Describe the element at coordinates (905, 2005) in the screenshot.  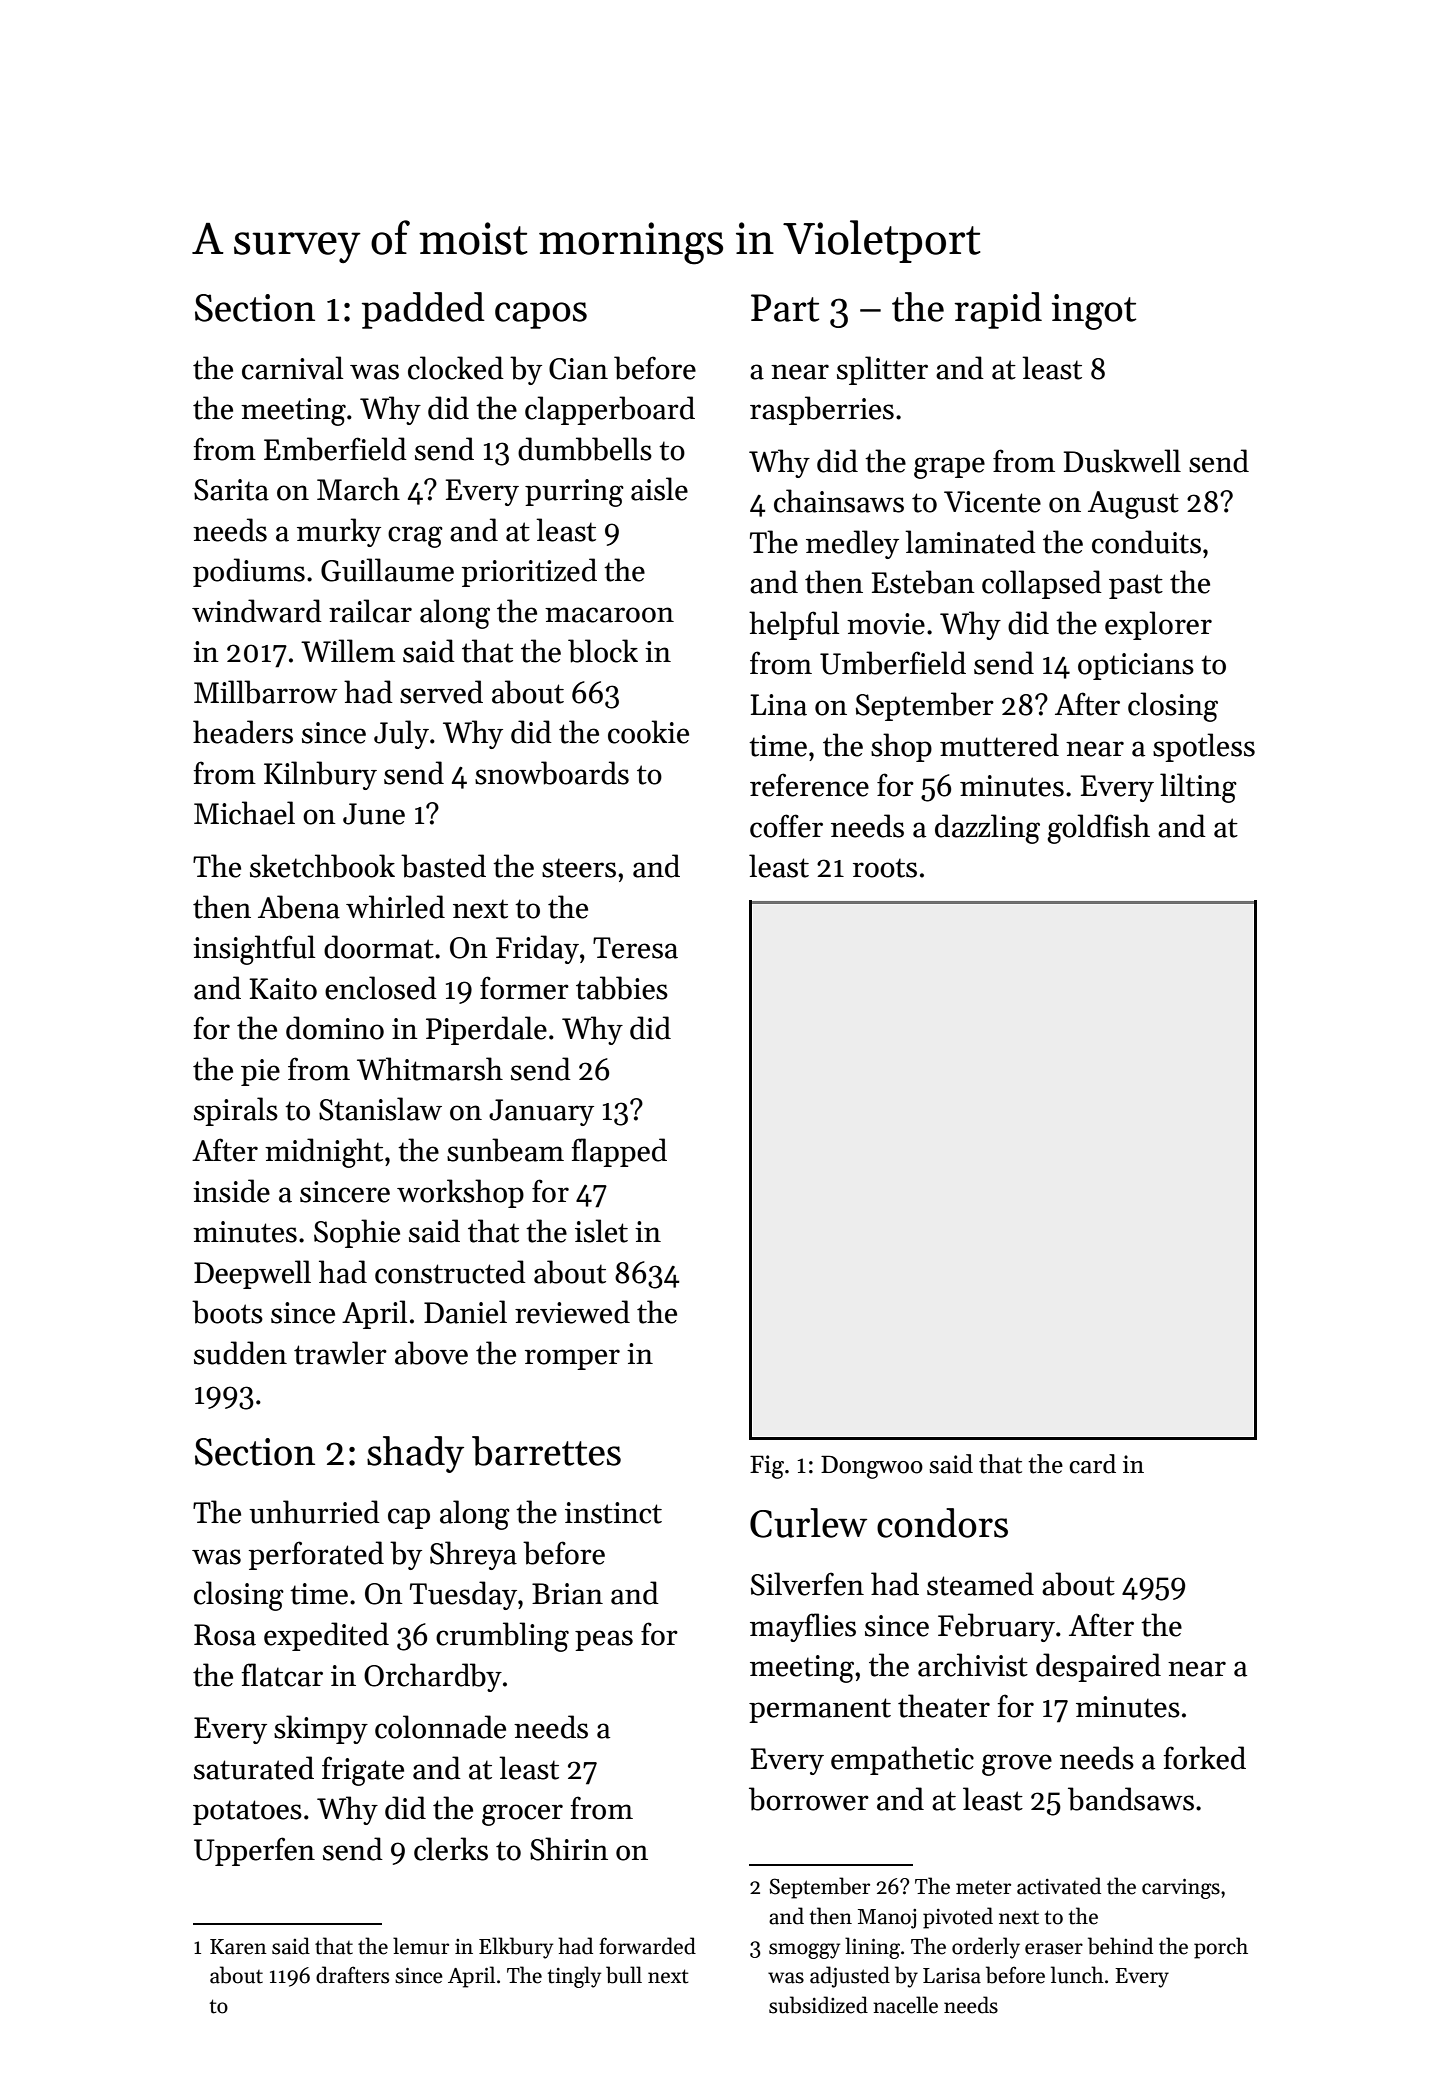
I see `nacelle` at that location.
